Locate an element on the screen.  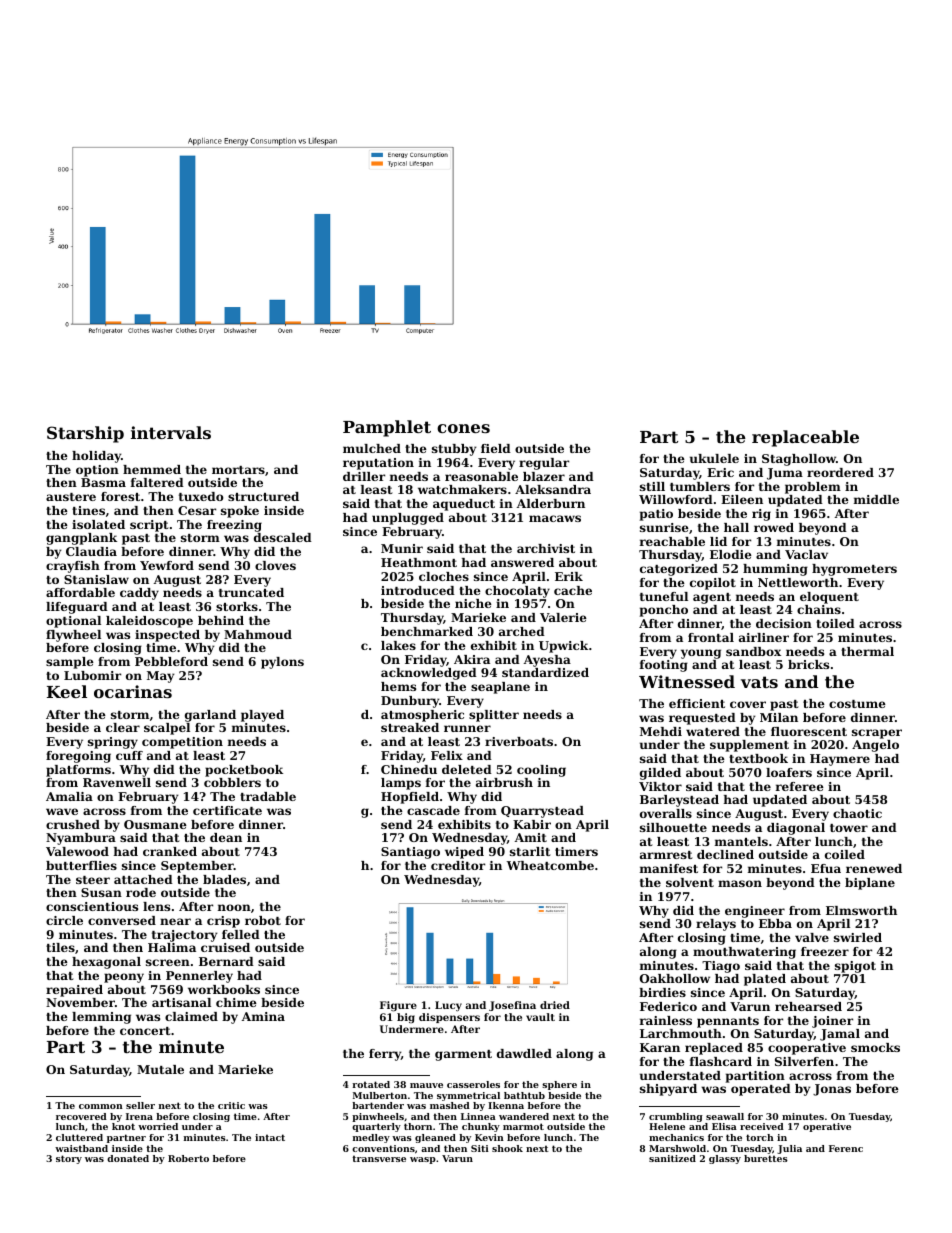
chaotic is located at coordinates (857, 813).
